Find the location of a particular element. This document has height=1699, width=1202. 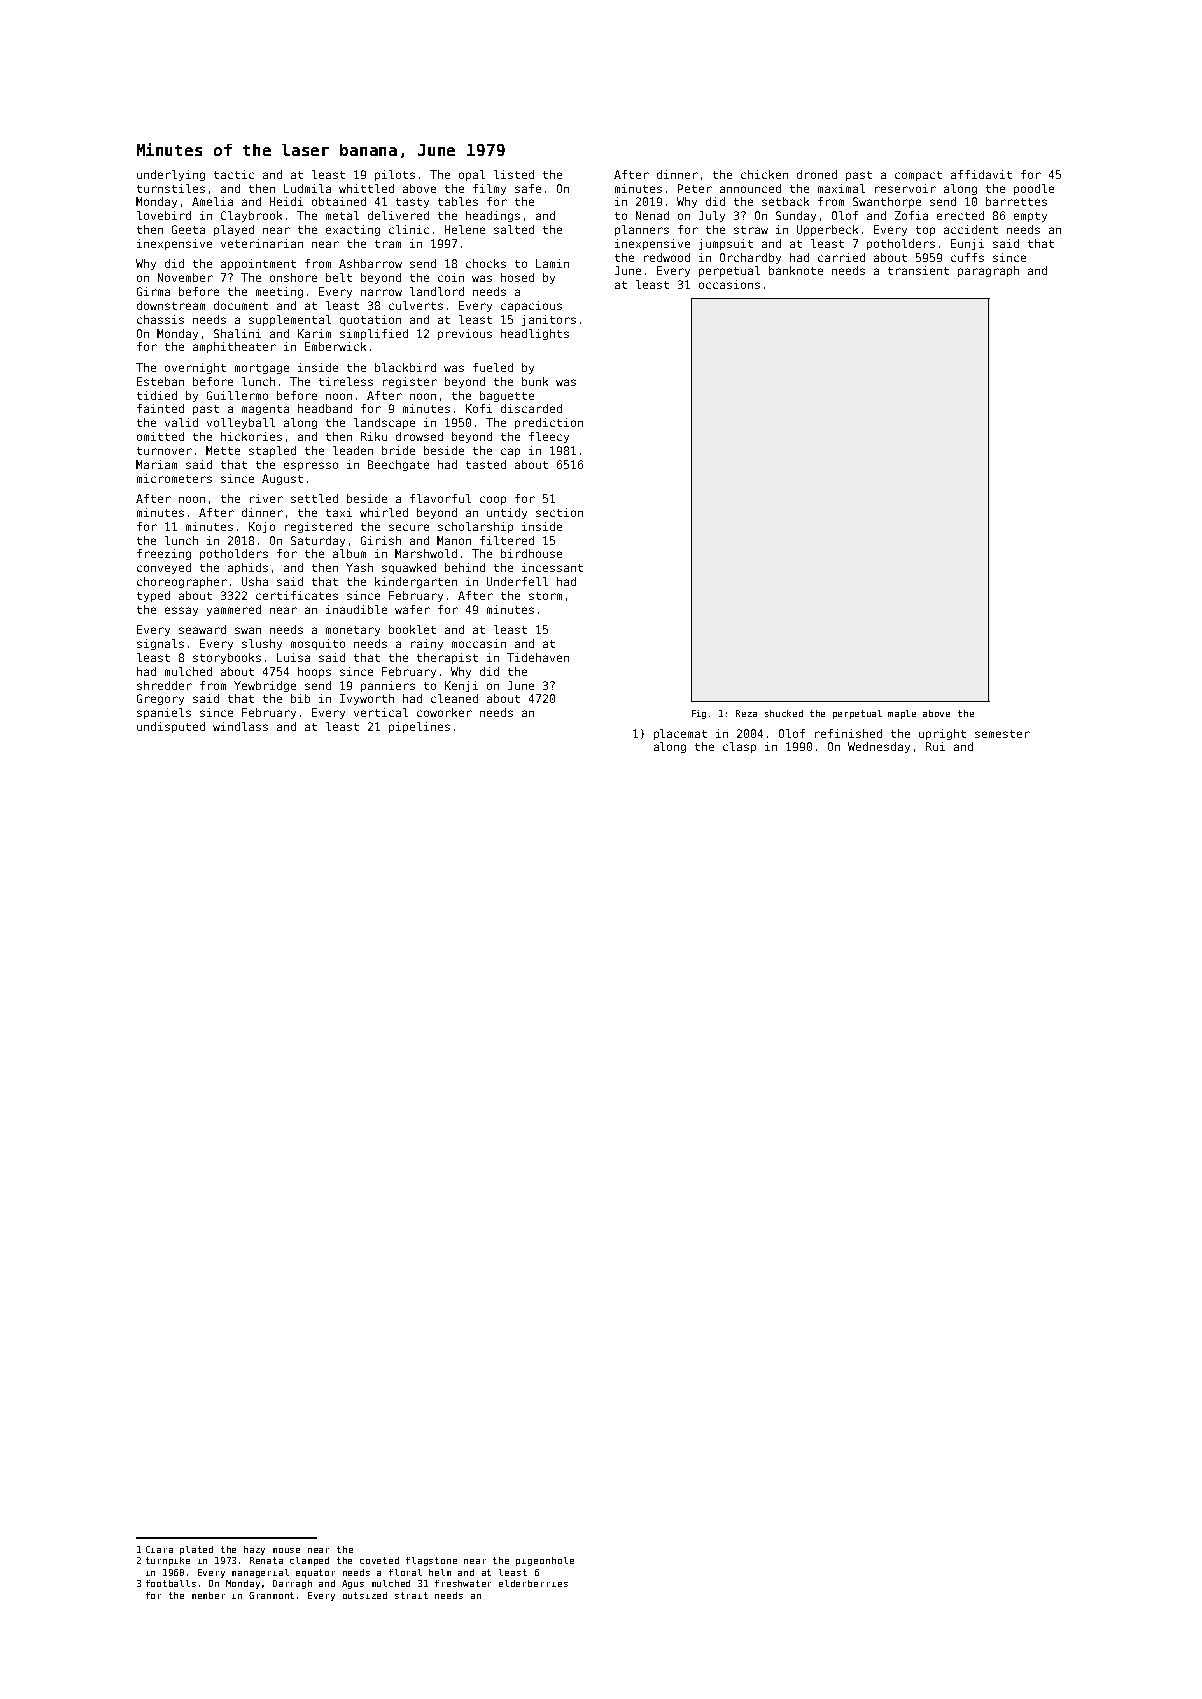

Wednesday is located at coordinates (879, 747).
